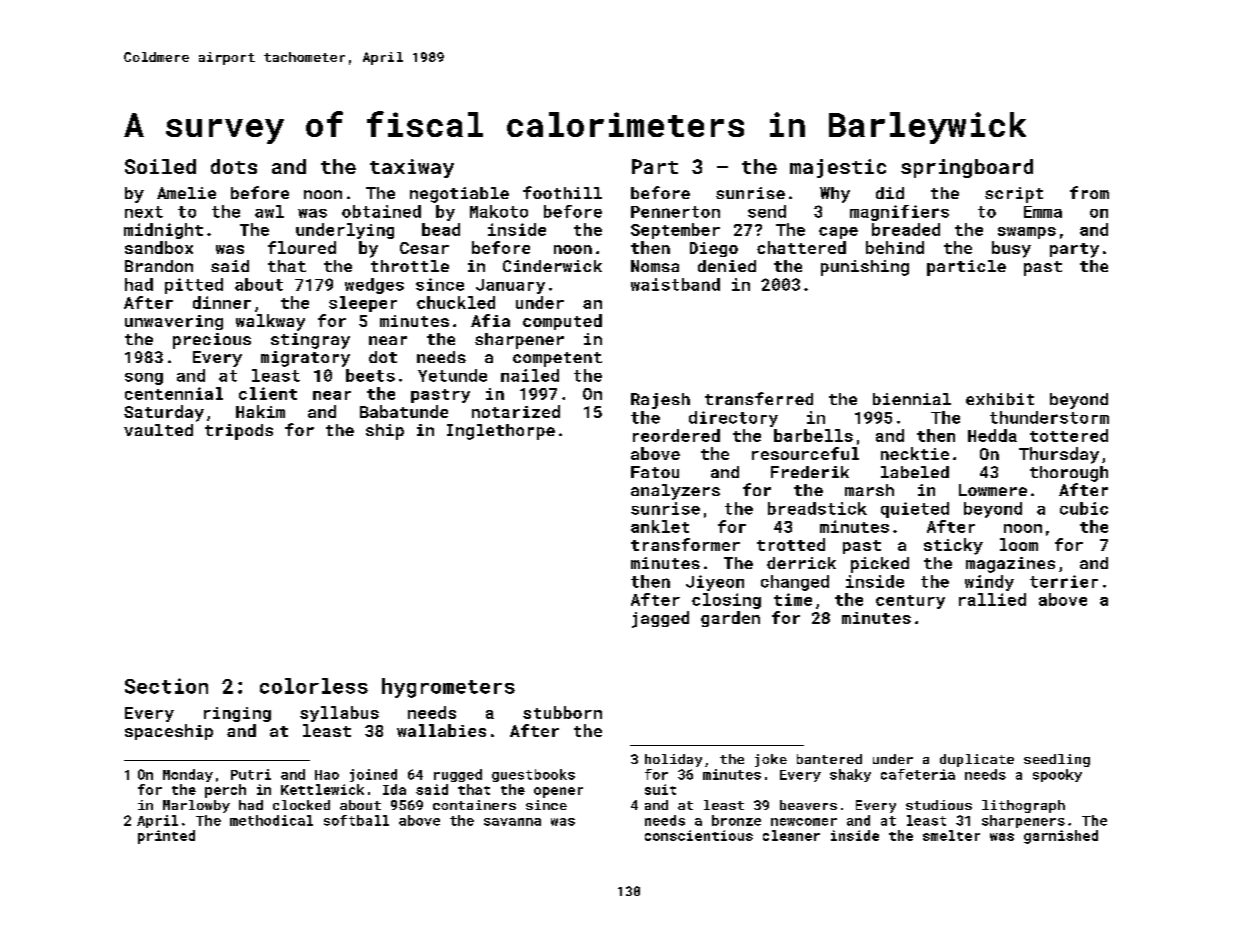  I want to click on jagged, so click(660, 619).
